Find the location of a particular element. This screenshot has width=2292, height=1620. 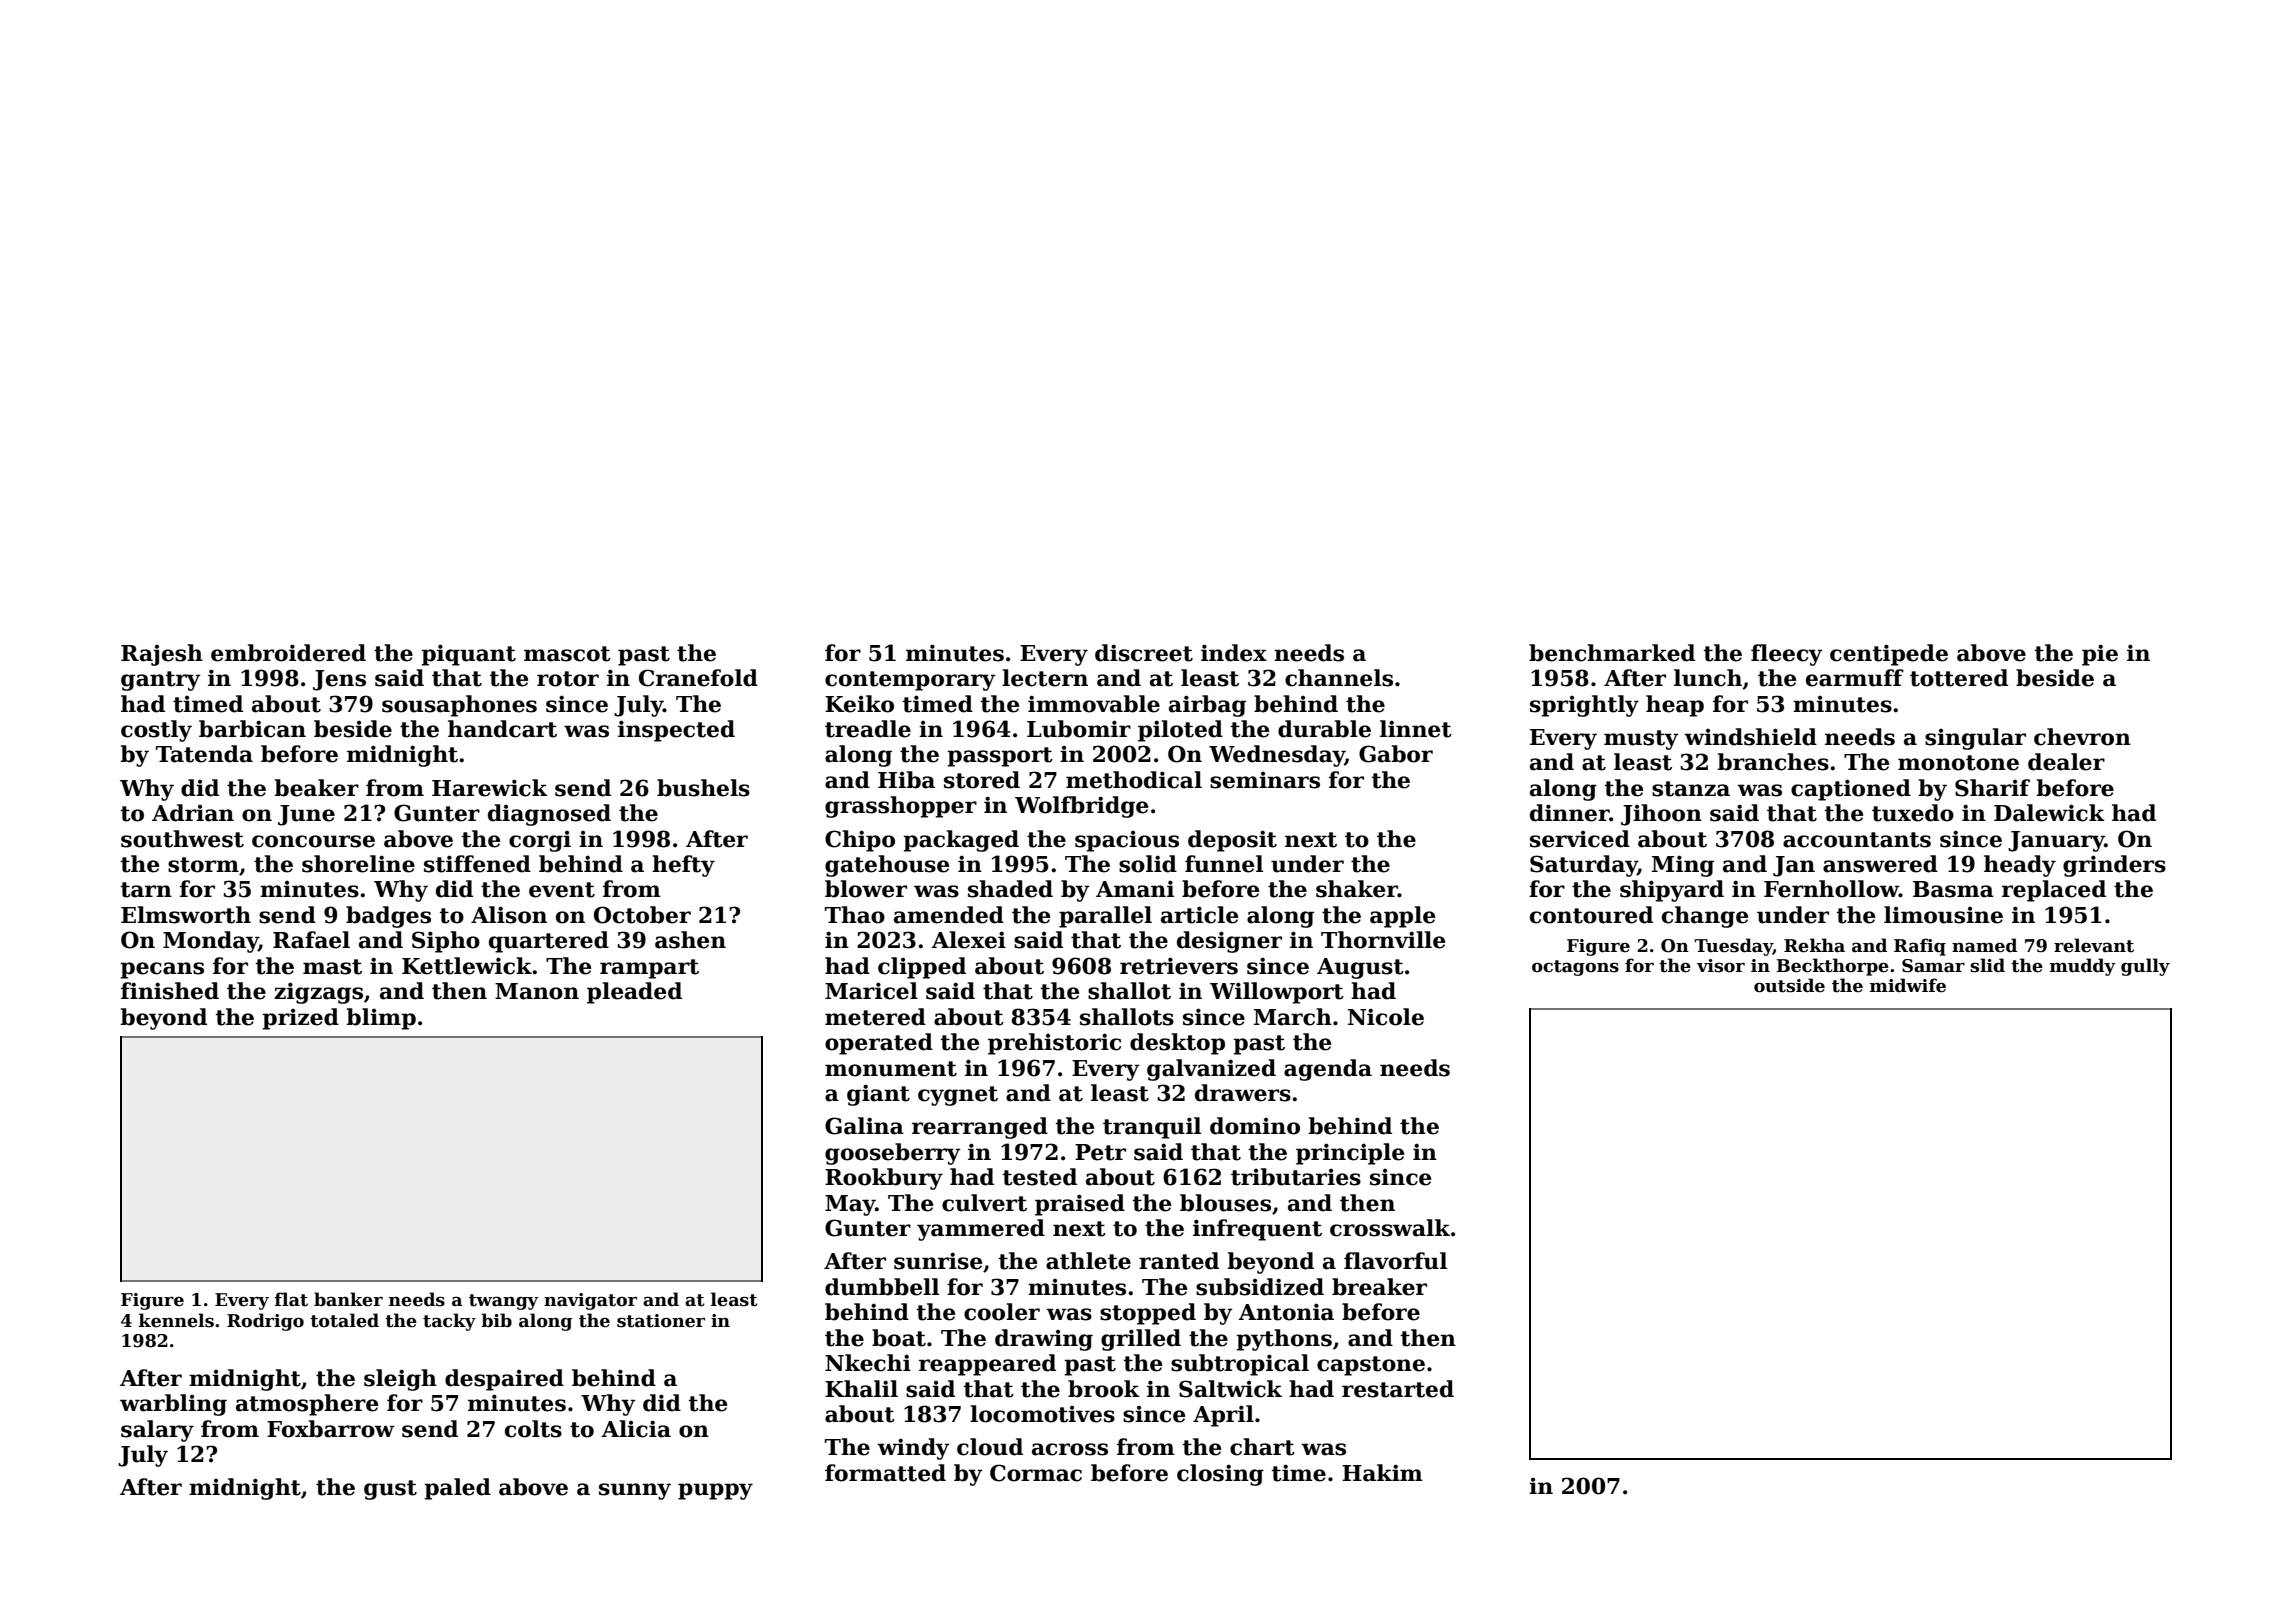

closing is located at coordinates (1220, 1475).
